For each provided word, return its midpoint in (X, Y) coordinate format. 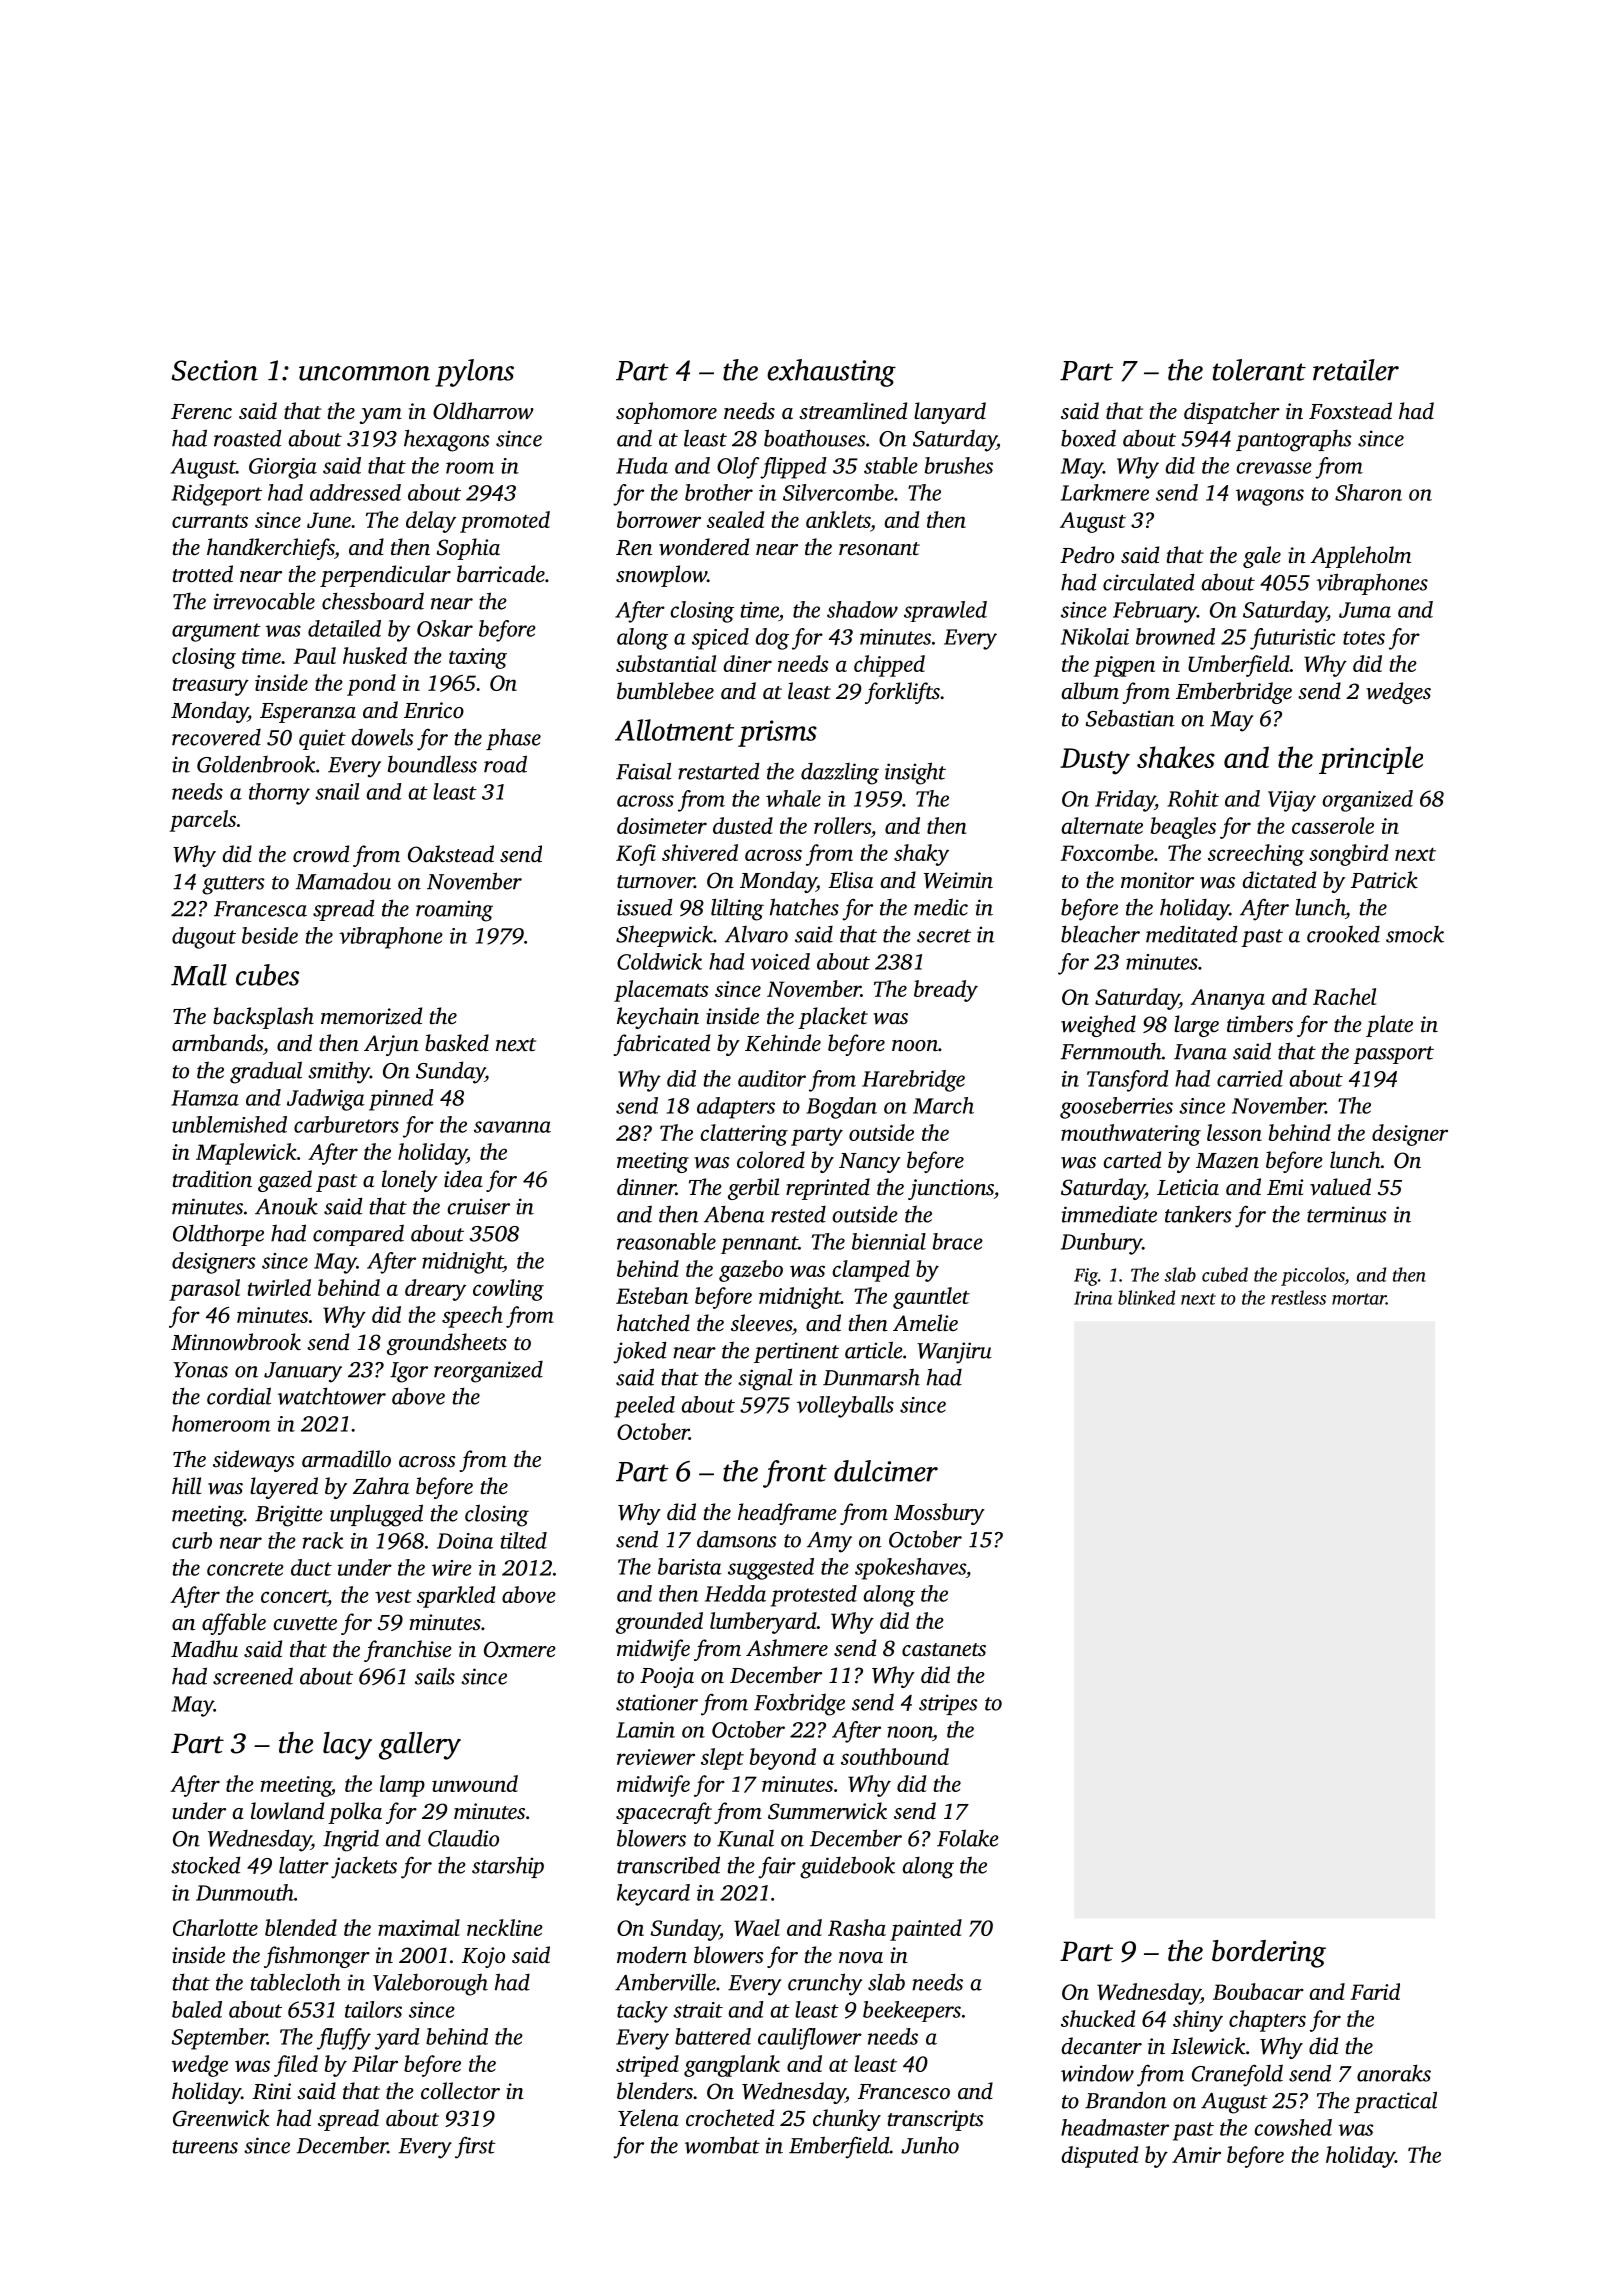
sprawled (945, 611)
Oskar (445, 628)
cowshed (1293, 2127)
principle (1371, 760)
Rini (271, 2091)
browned (1175, 636)
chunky (847, 2120)
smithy (339, 1072)
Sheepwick (664, 936)
